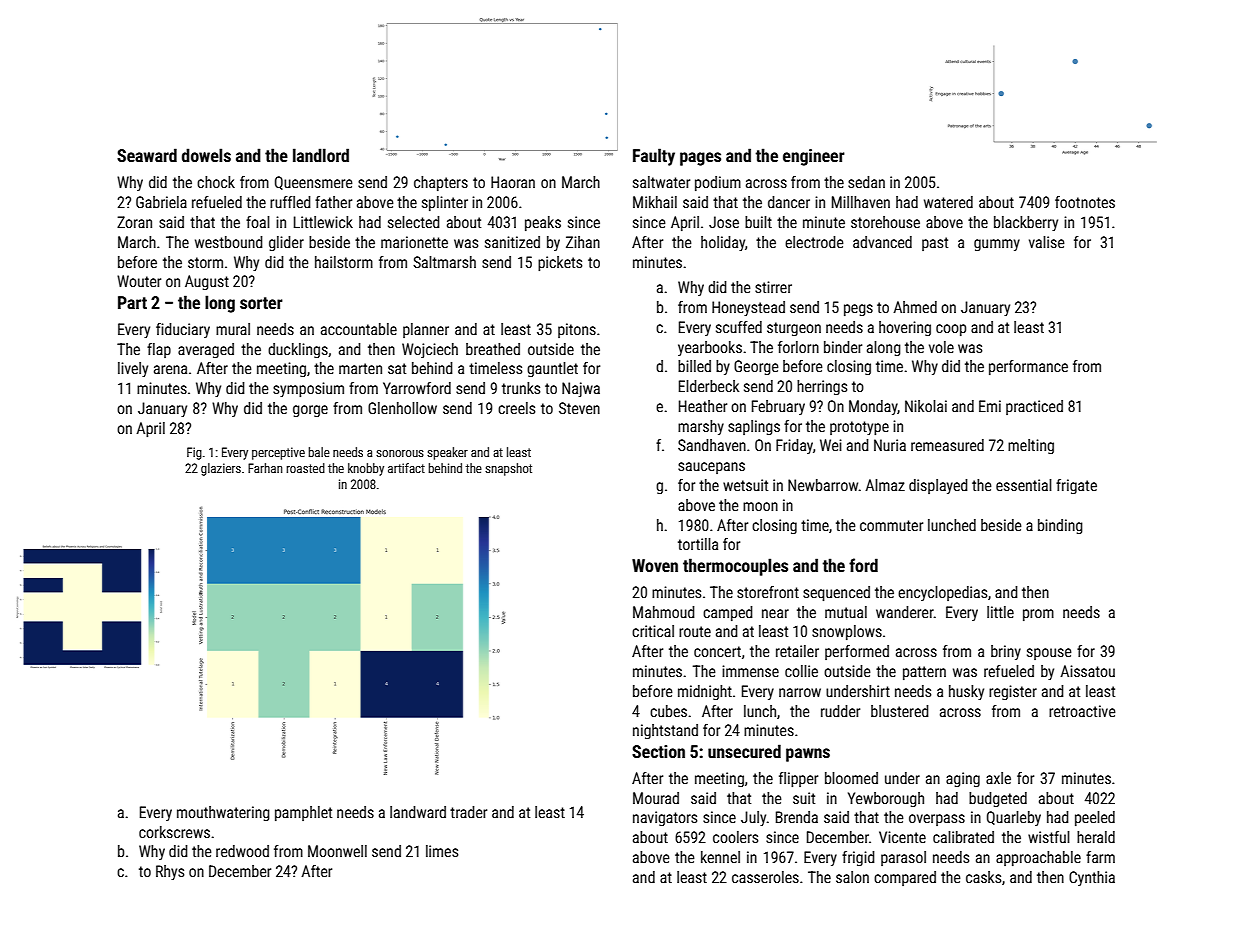 The height and width of the screenshot is (952, 1233). What do you see at coordinates (951, 330) in the screenshot?
I see `coop` at bounding box center [951, 330].
